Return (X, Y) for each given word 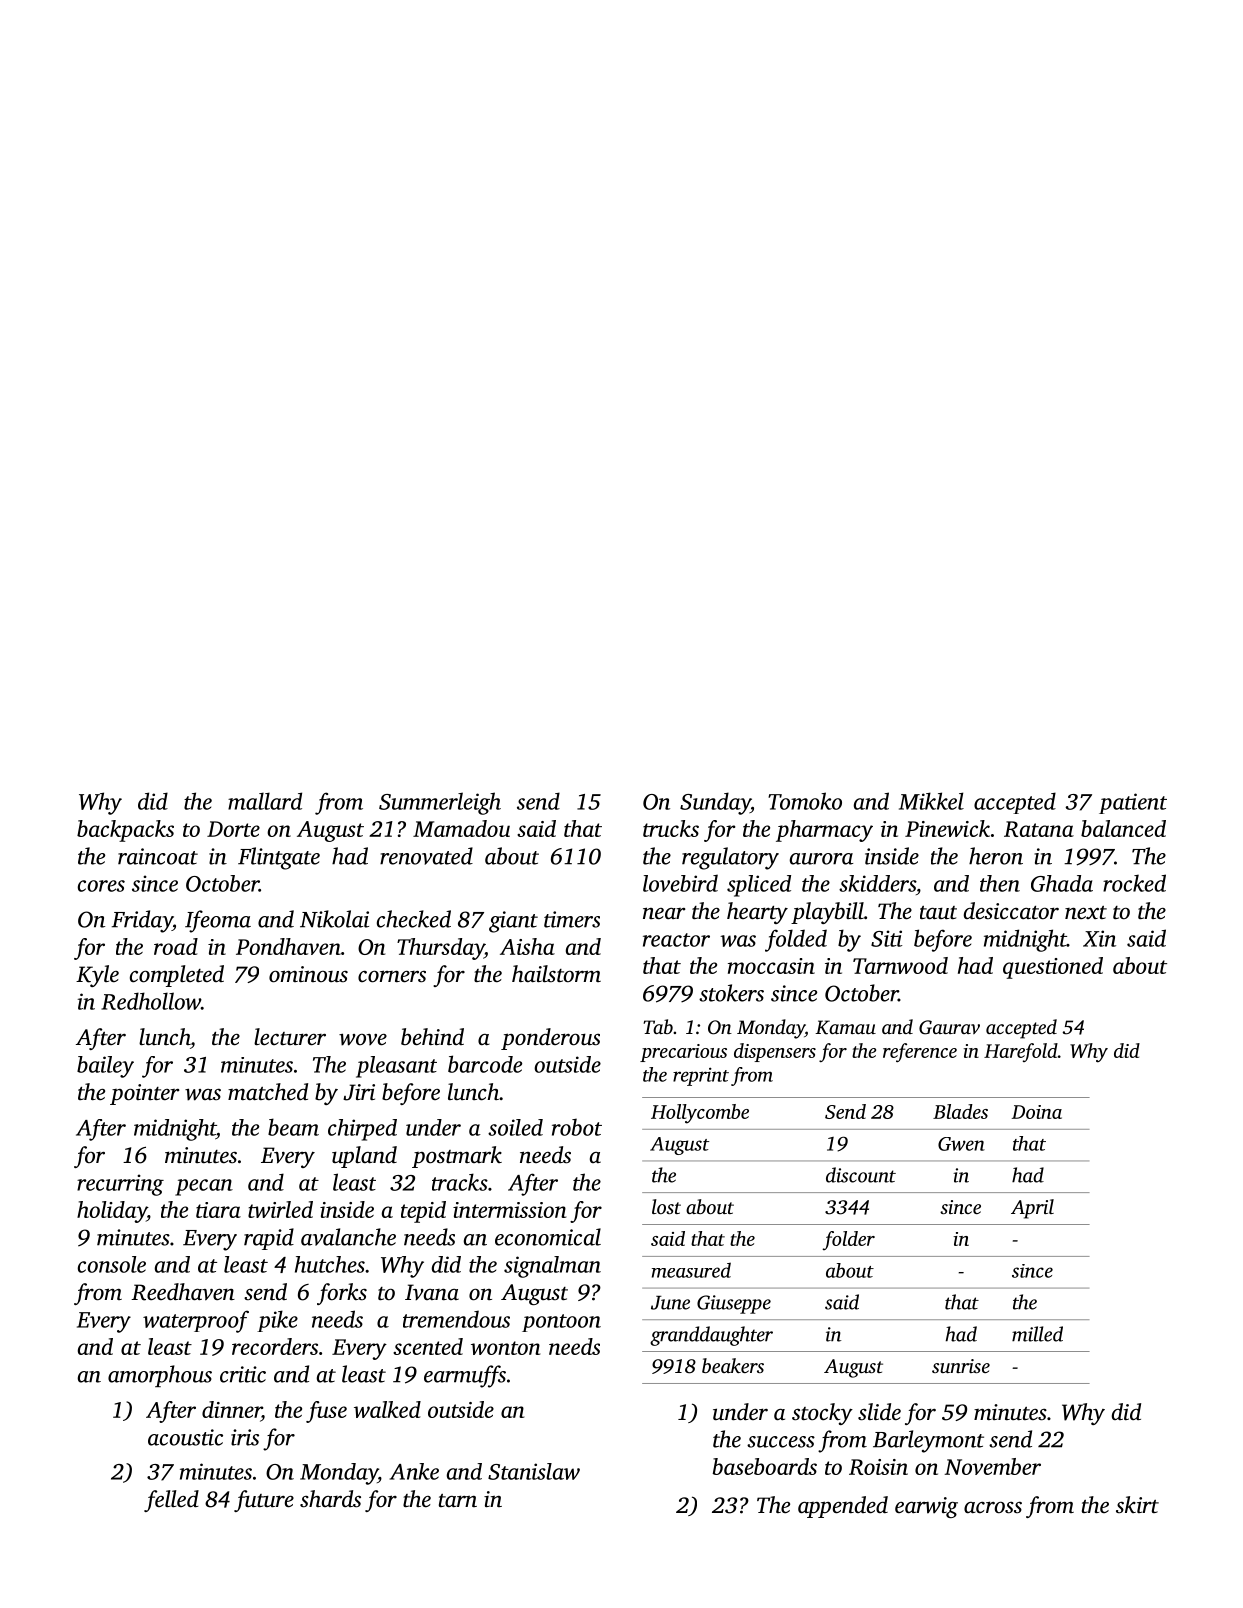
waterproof (196, 1321)
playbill (827, 913)
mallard (265, 801)
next (1086, 913)
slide (879, 1412)
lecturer (290, 1037)
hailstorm (556, 974)
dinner (232, 1411)
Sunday (715, 803)
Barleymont (928, 1441)
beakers (733, 1365)
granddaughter (711, 1336)
